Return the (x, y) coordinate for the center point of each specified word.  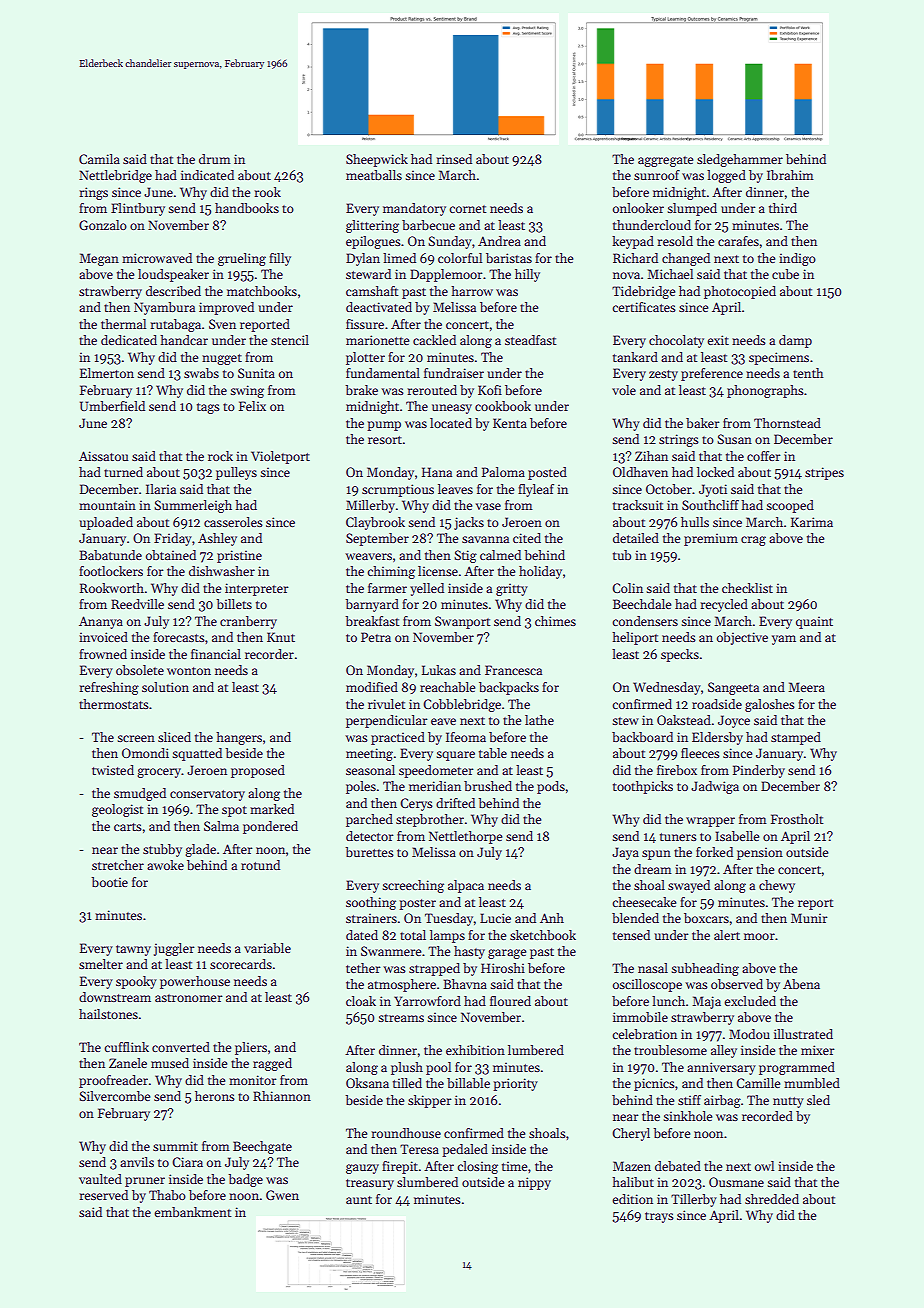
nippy (534, 1183)
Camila (99, 159)
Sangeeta (733, 688)
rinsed (454, 159)
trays (659, 1217)
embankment (192, 1212)
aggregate (665, 161)
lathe (539, 720)
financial (216, 654)
